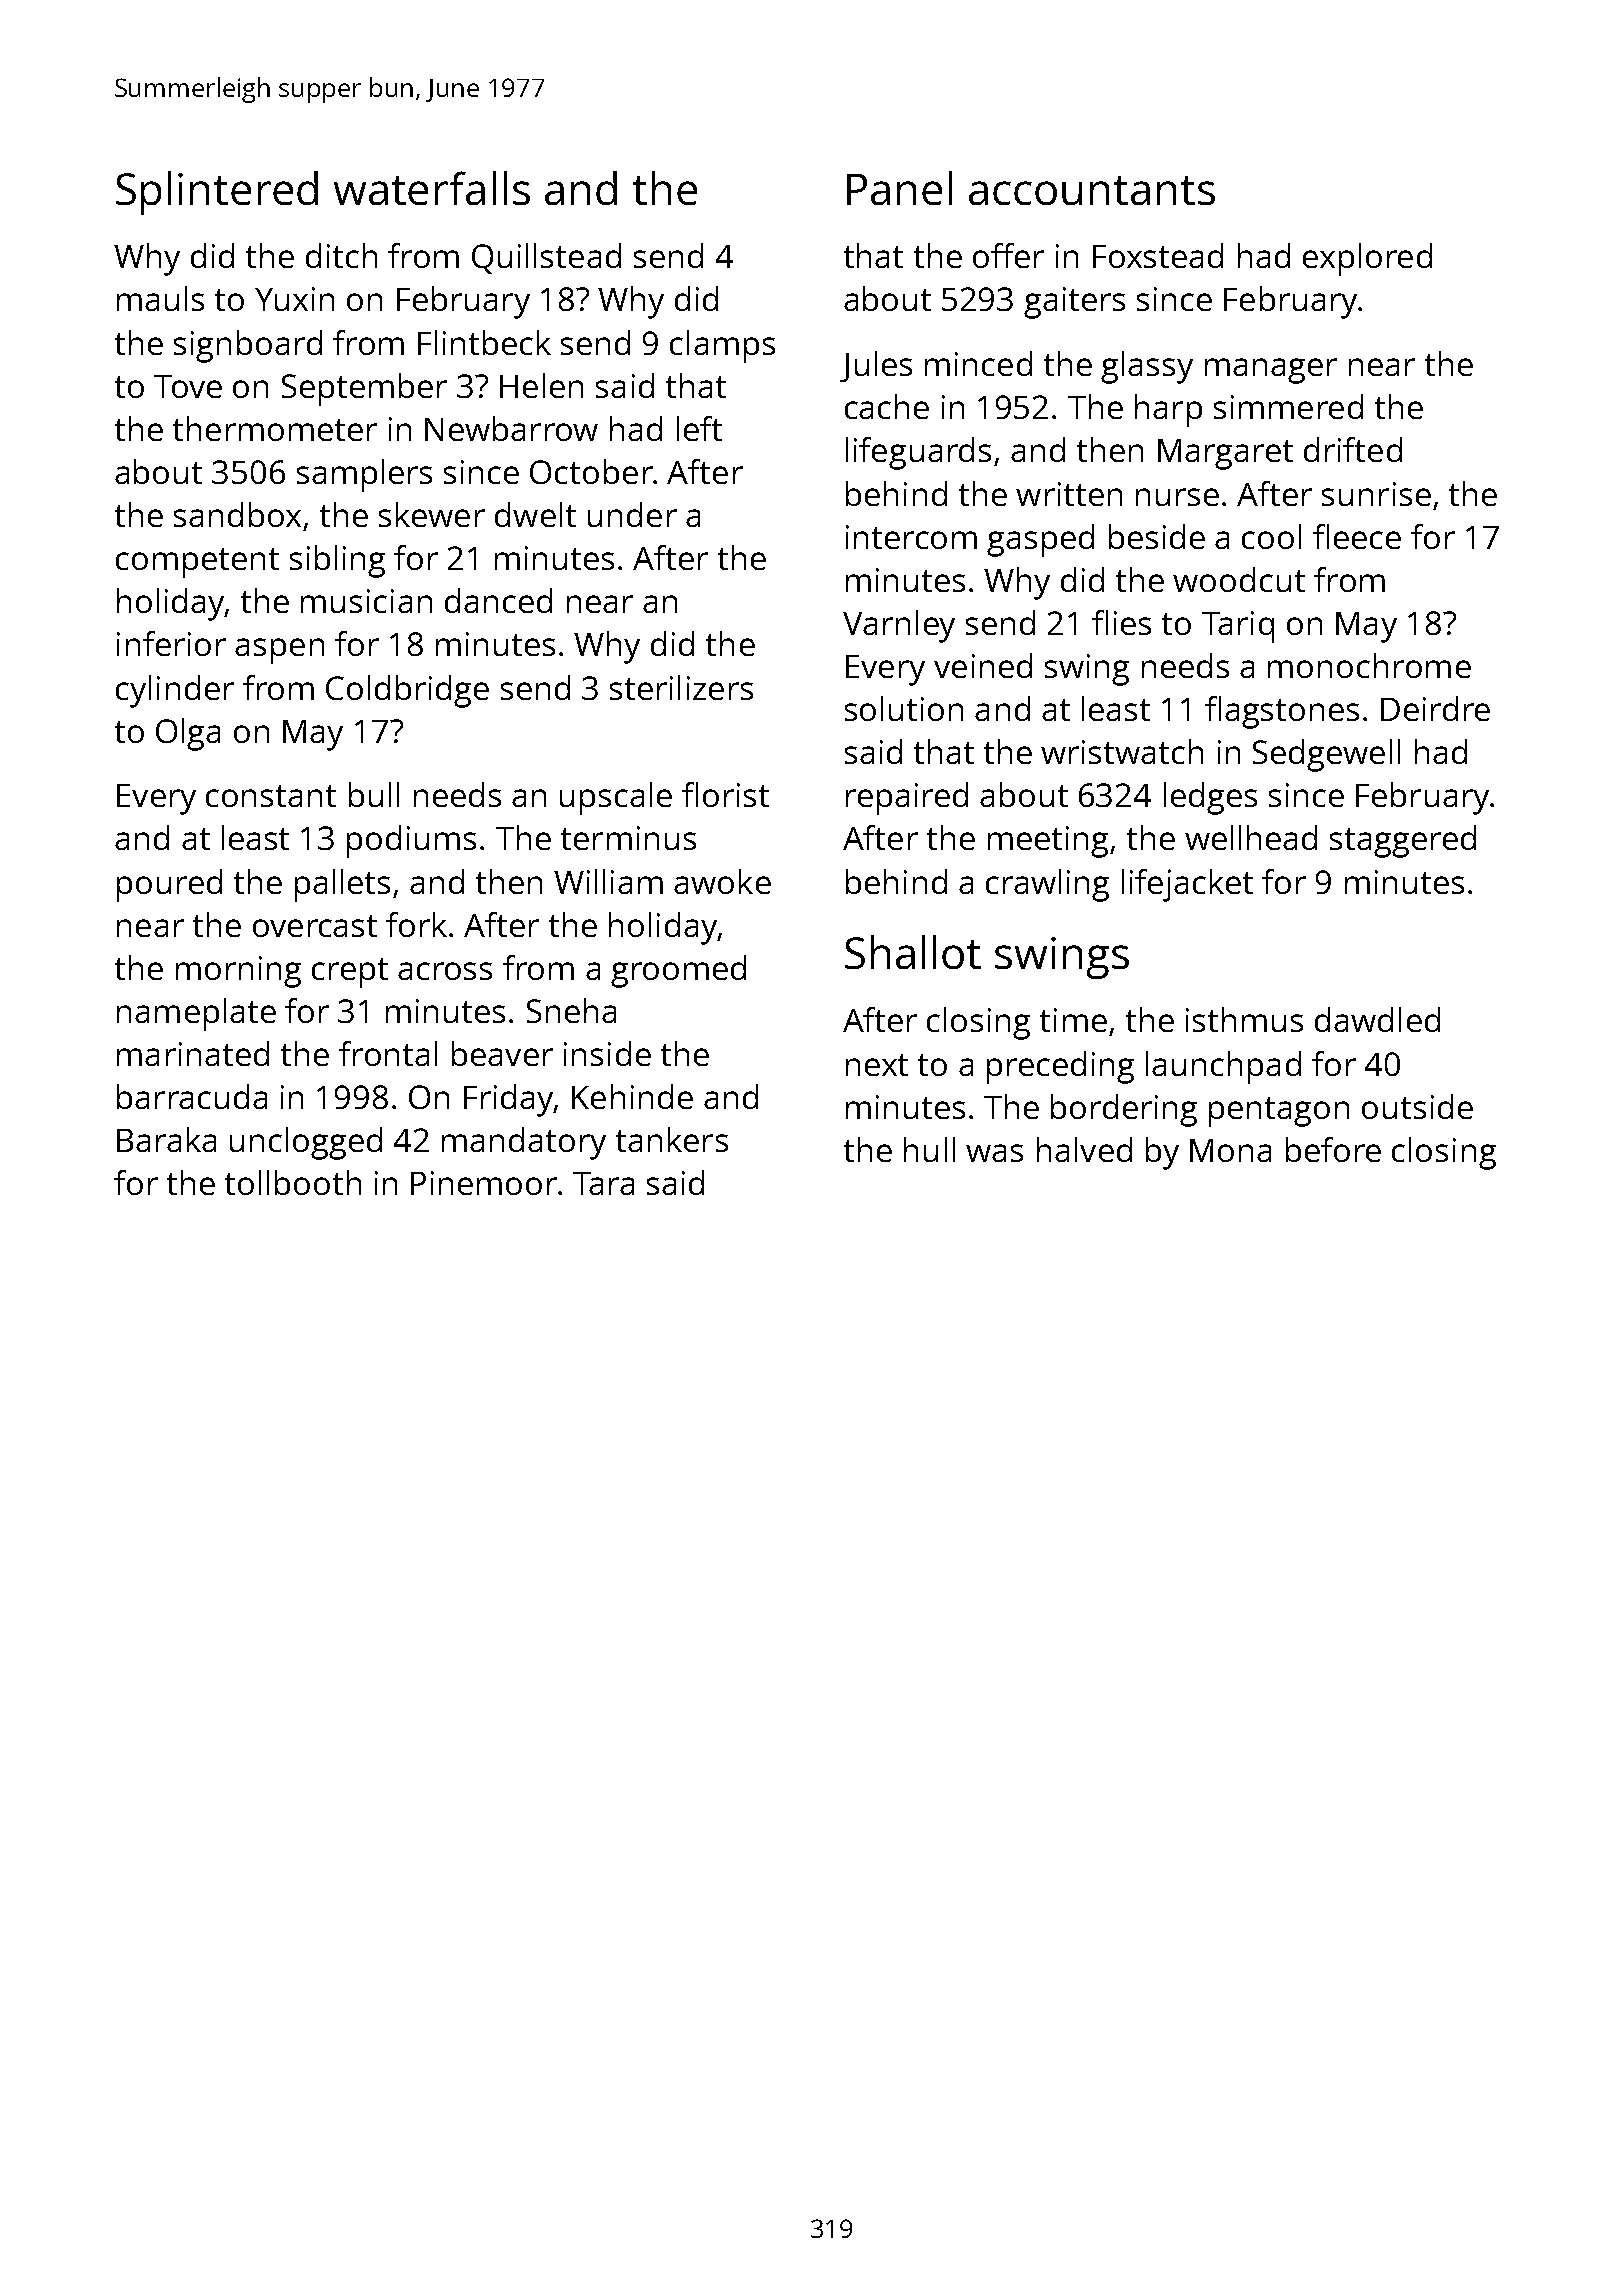  Describe the element at coordinates (498, 600) in the page. I see `danced` at that location.
